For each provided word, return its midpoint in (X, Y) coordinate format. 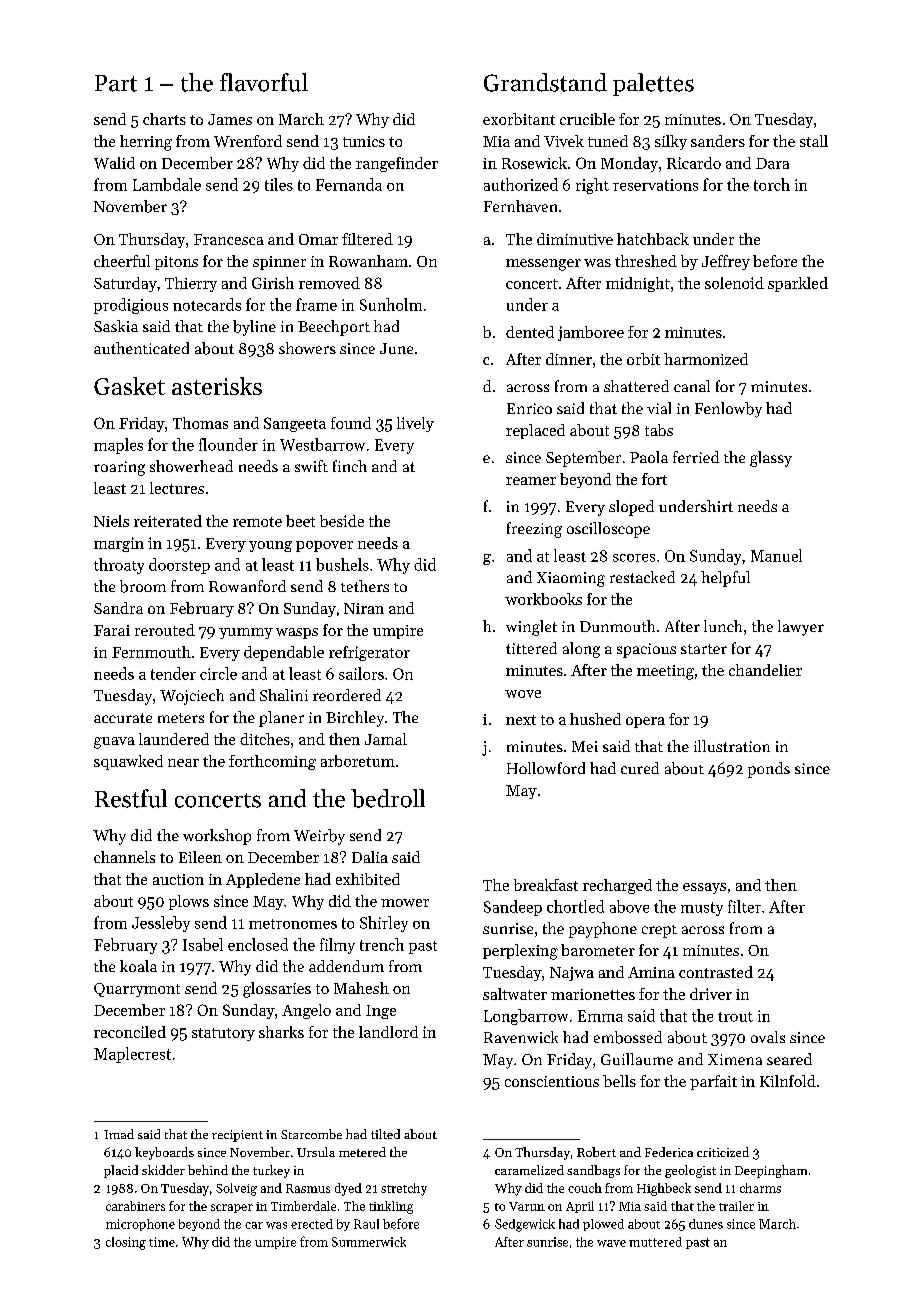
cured (640, 768)
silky (671, 142)
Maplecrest (132, 1055)
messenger (543, 265)
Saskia (116, 326)
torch (772, 184)
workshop (217, 837)
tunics (364, 141)
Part (116, 83)
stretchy (404, 1189)
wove (523, 694)
